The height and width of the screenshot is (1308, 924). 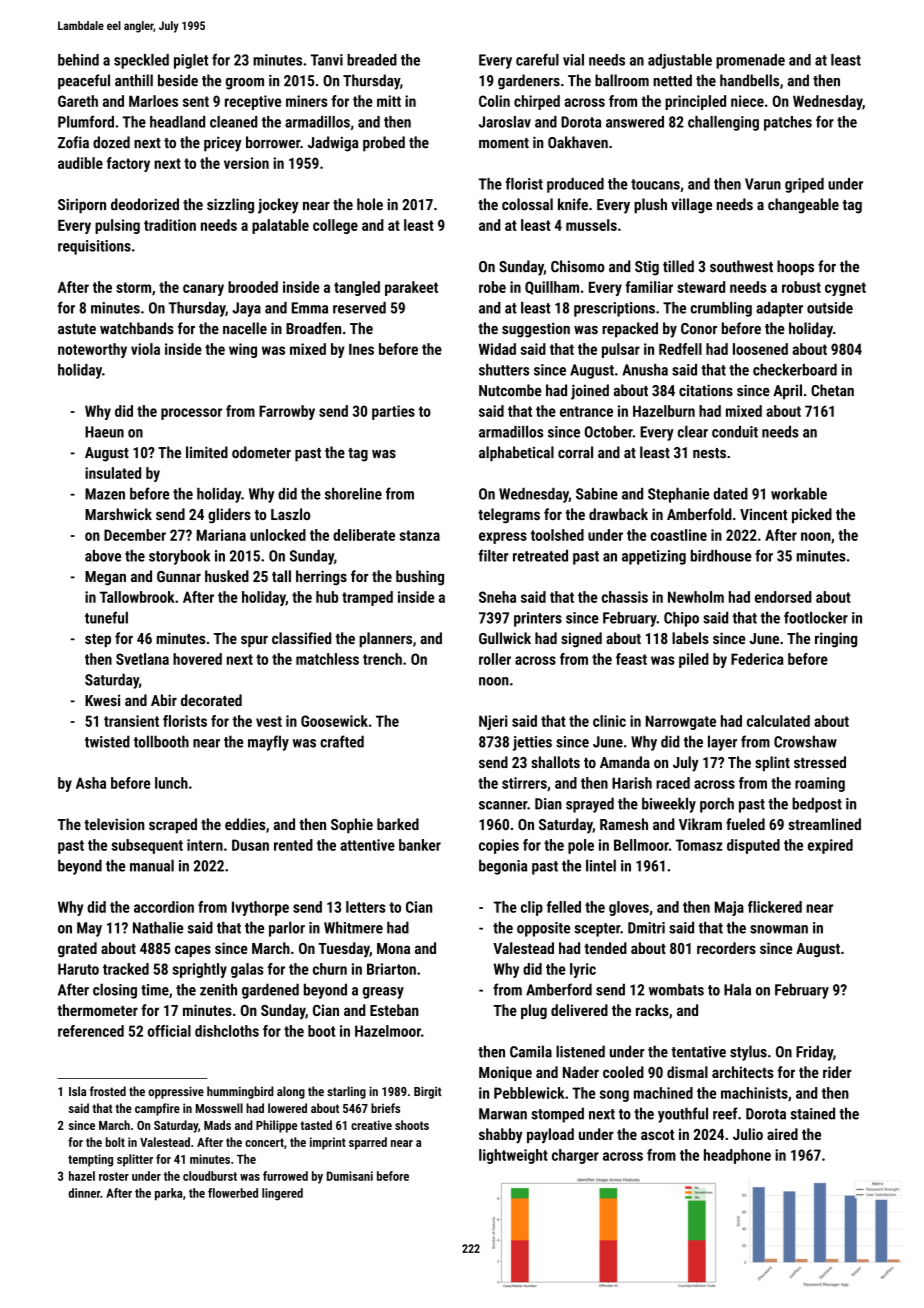 What do you see at coordinates (699, 845) in the screenshot?
I see `Tomasz` at bounding box center [699, 845].
